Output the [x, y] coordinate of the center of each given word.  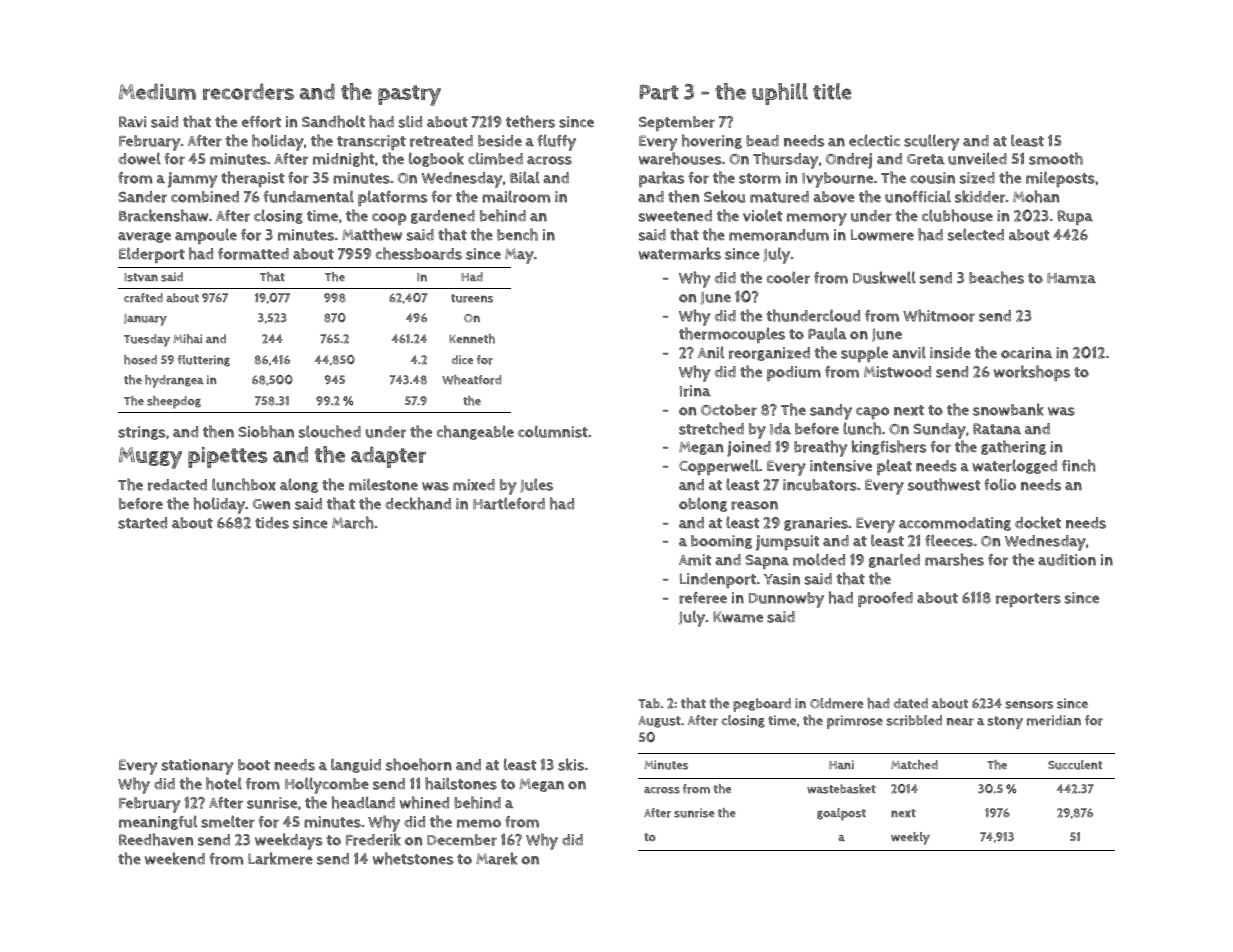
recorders [248, 91]
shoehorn [419, 764]
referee [703, 598]
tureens [472, 298]
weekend [175, 858]
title [832, 91]
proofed [885, 600]
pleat [894, 467]
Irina [695, 391]
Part [658, 92]
